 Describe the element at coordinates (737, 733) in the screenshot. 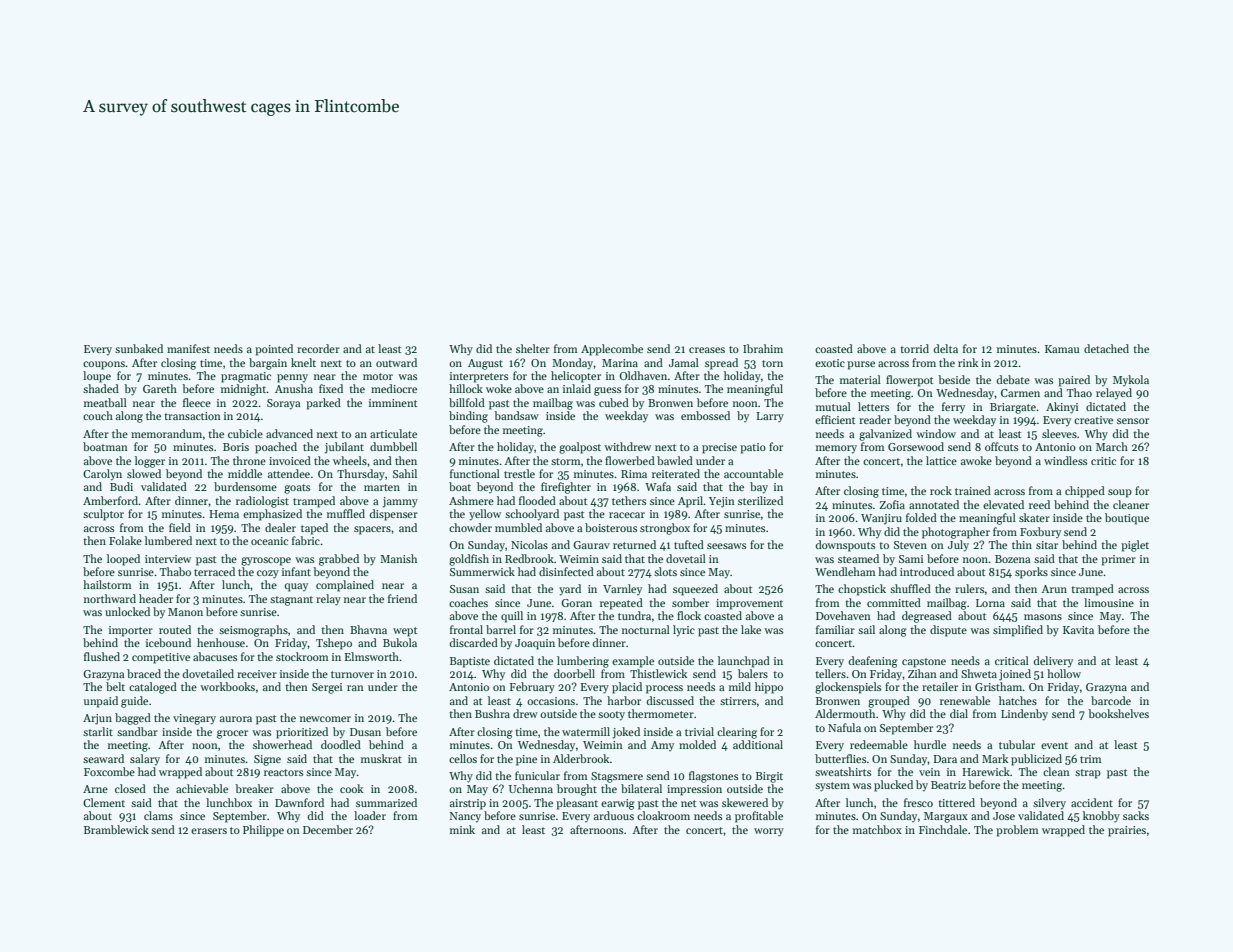

I see `clearing` at that location.
